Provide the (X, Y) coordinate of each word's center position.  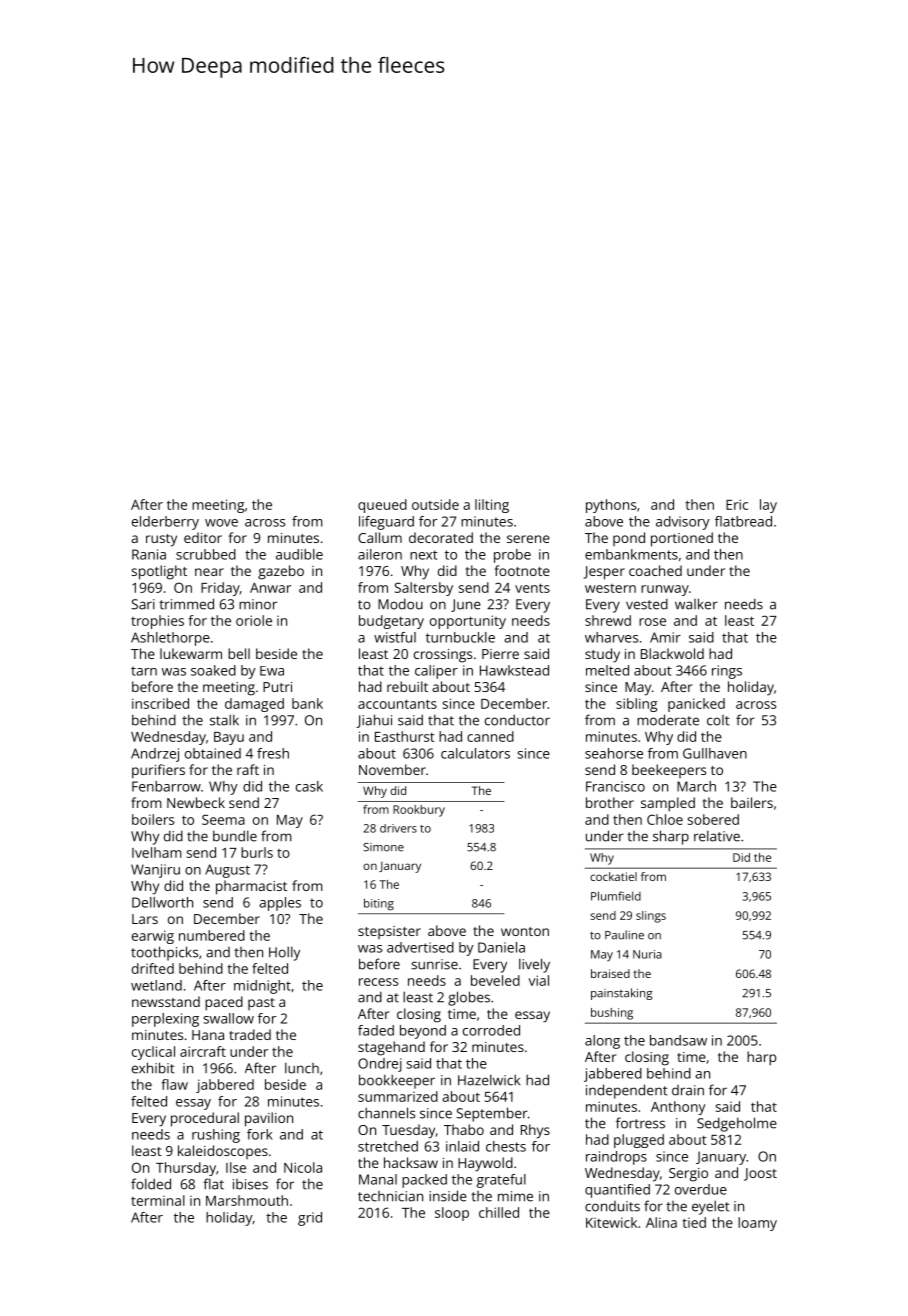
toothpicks (164, 953)
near (209, 572)
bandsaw (678, 1040)
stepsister (389, 932)
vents (532, 588)
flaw (175, 1084)
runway (665, 590)
